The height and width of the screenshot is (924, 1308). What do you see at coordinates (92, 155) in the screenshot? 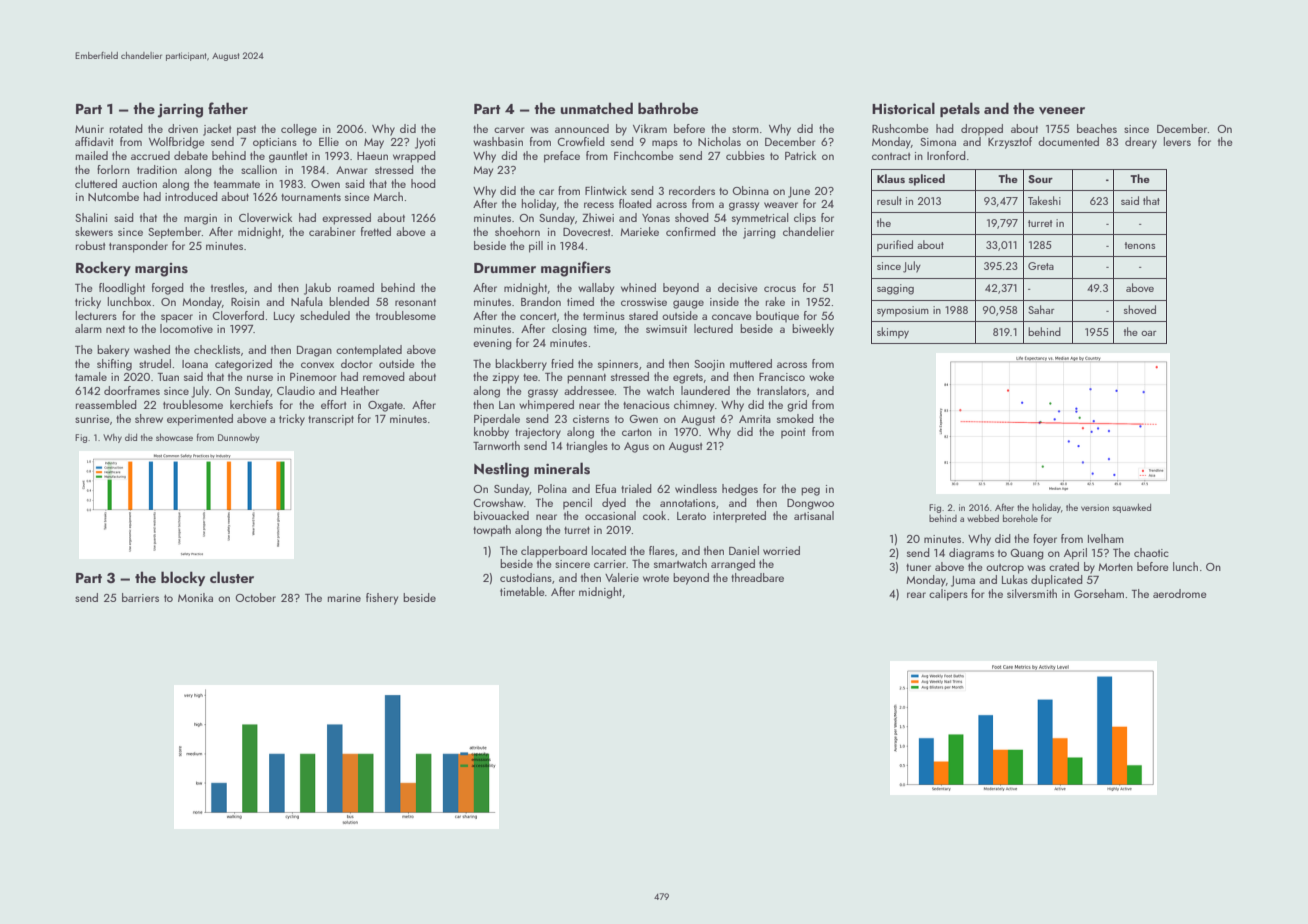
I see `mailed` at bounding box center [92, 155].
